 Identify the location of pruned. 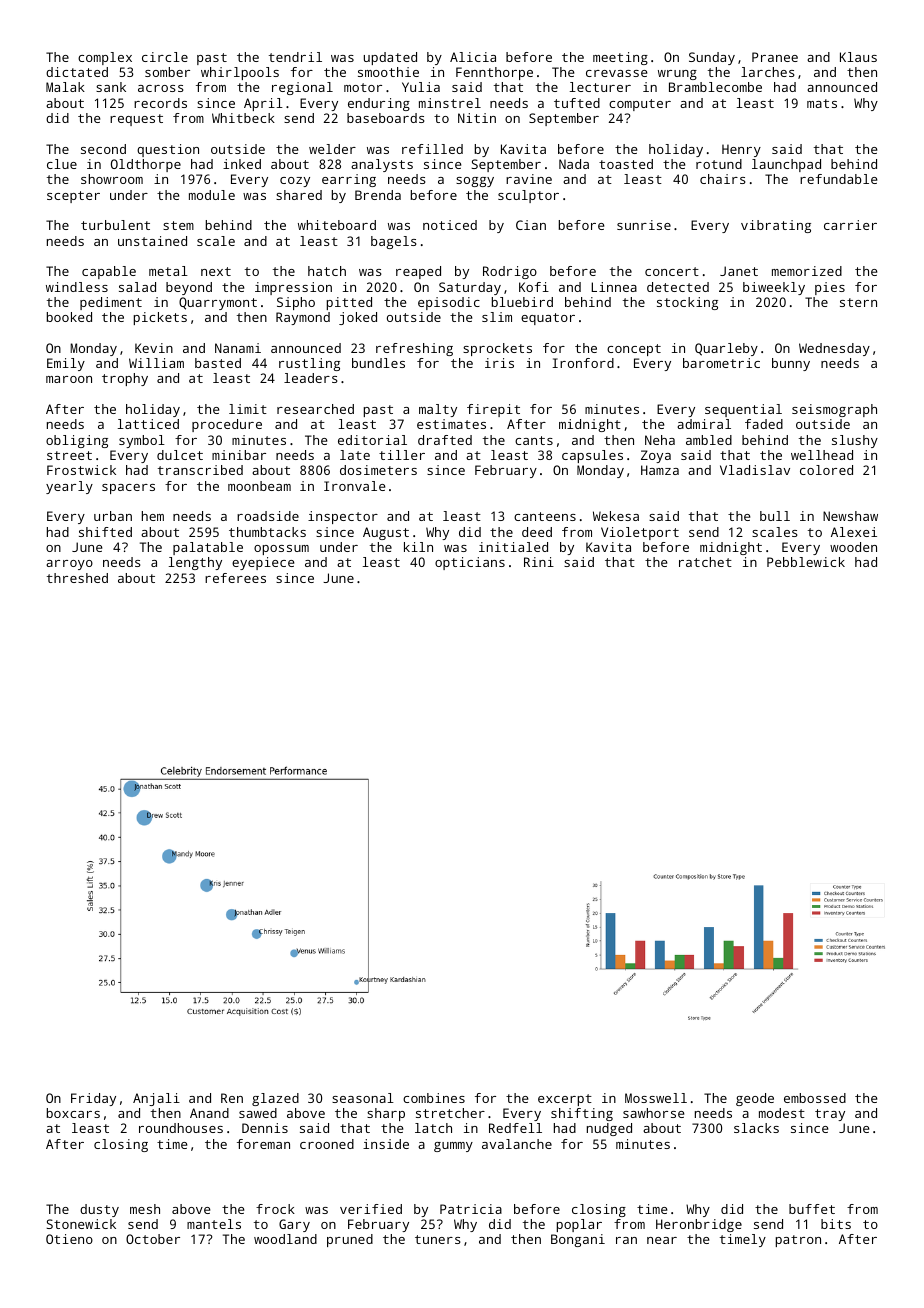
(350, 1240).
